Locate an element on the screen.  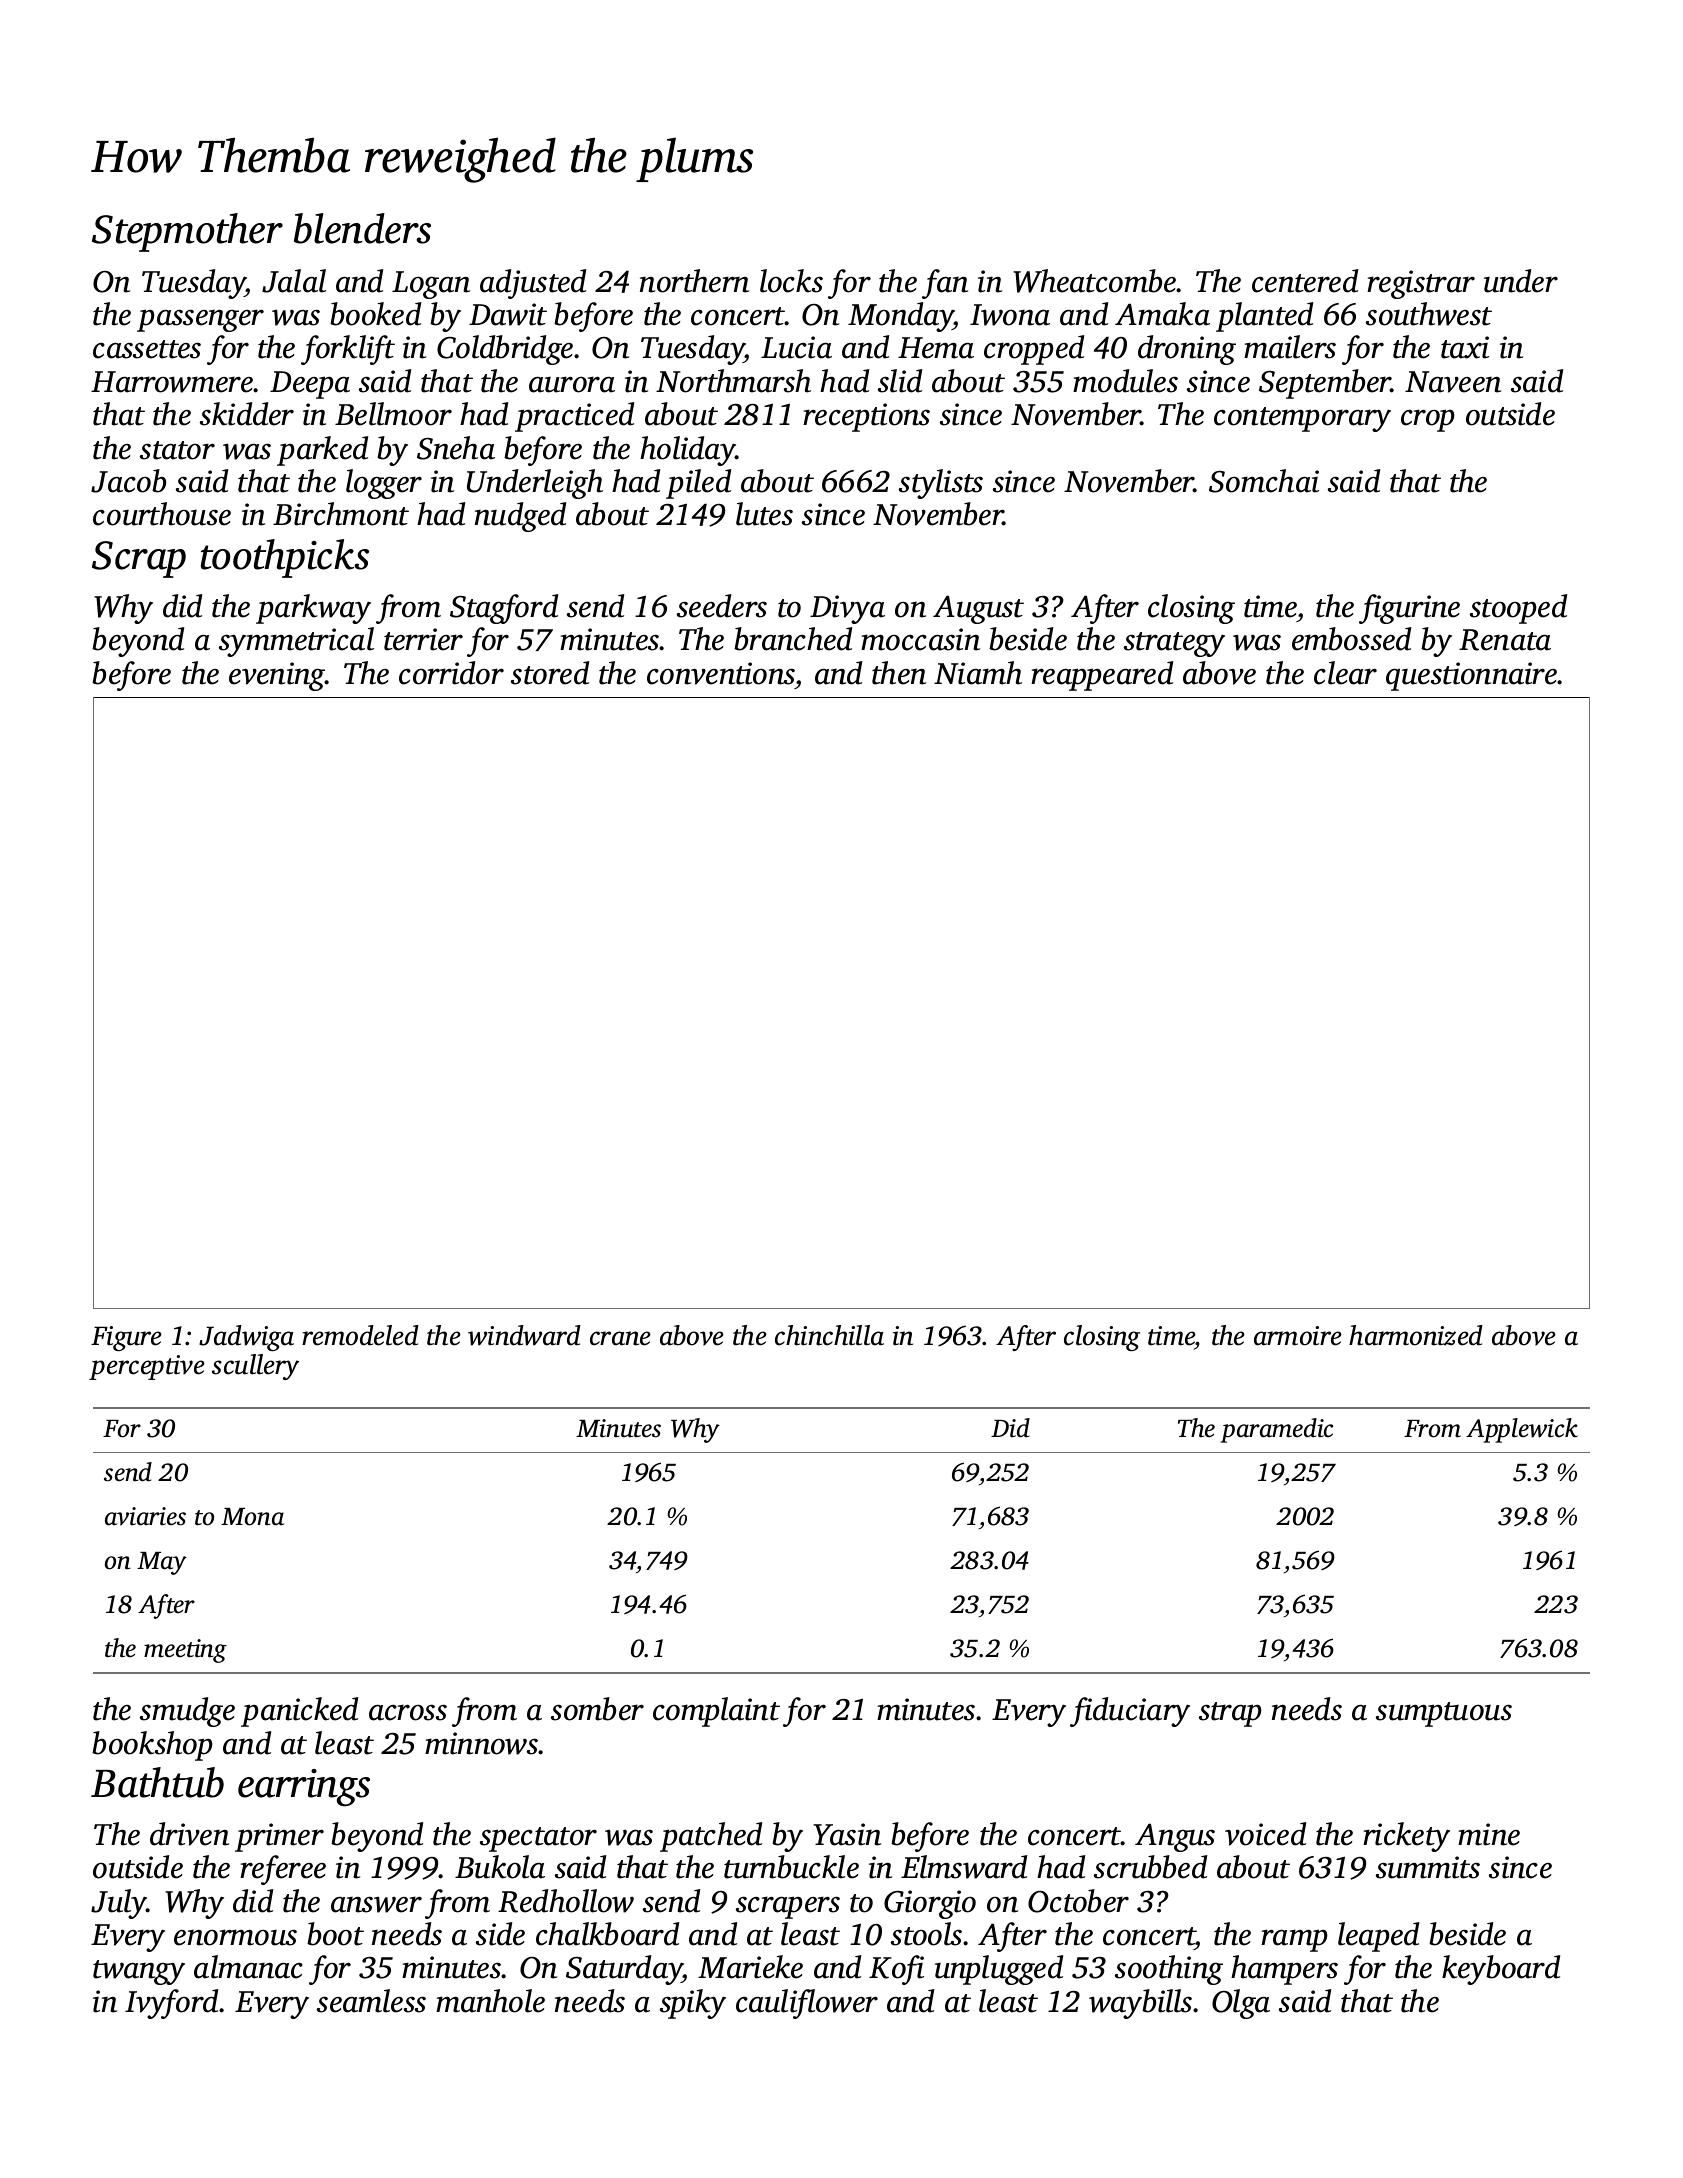
Mona is located at coordinates (252, 1517).
